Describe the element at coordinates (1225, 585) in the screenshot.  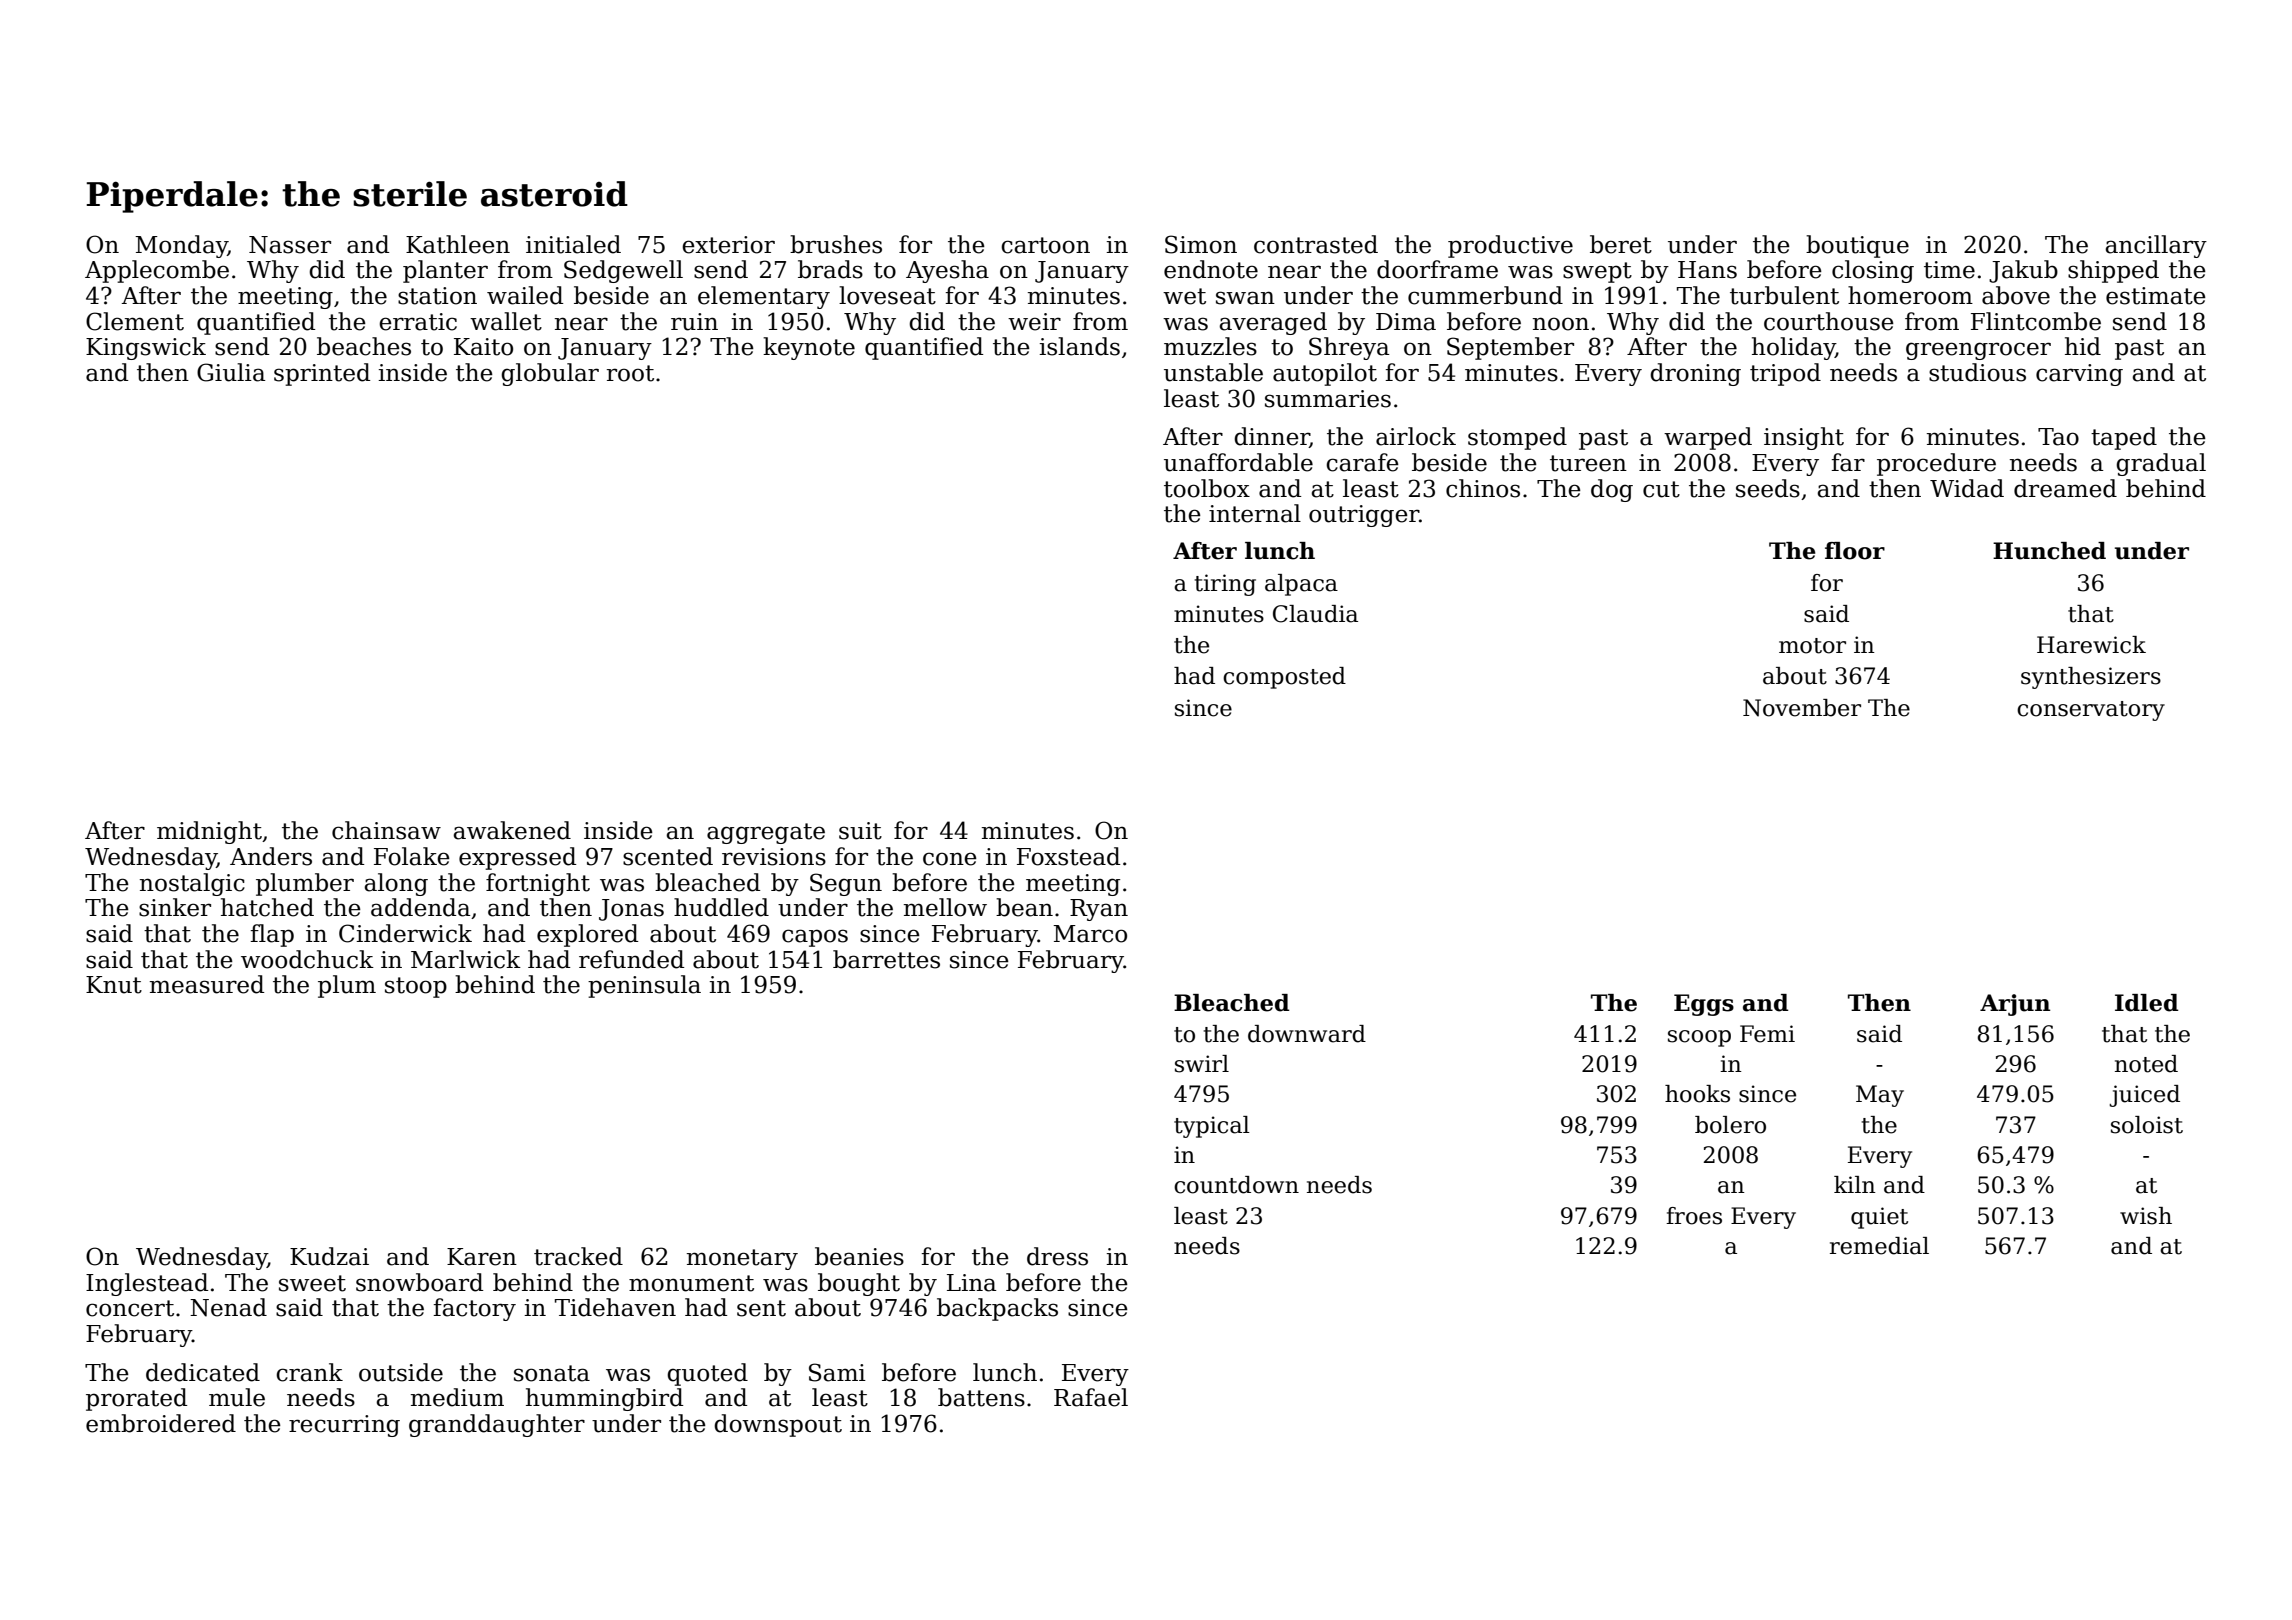
I see `tiring` at that location.
